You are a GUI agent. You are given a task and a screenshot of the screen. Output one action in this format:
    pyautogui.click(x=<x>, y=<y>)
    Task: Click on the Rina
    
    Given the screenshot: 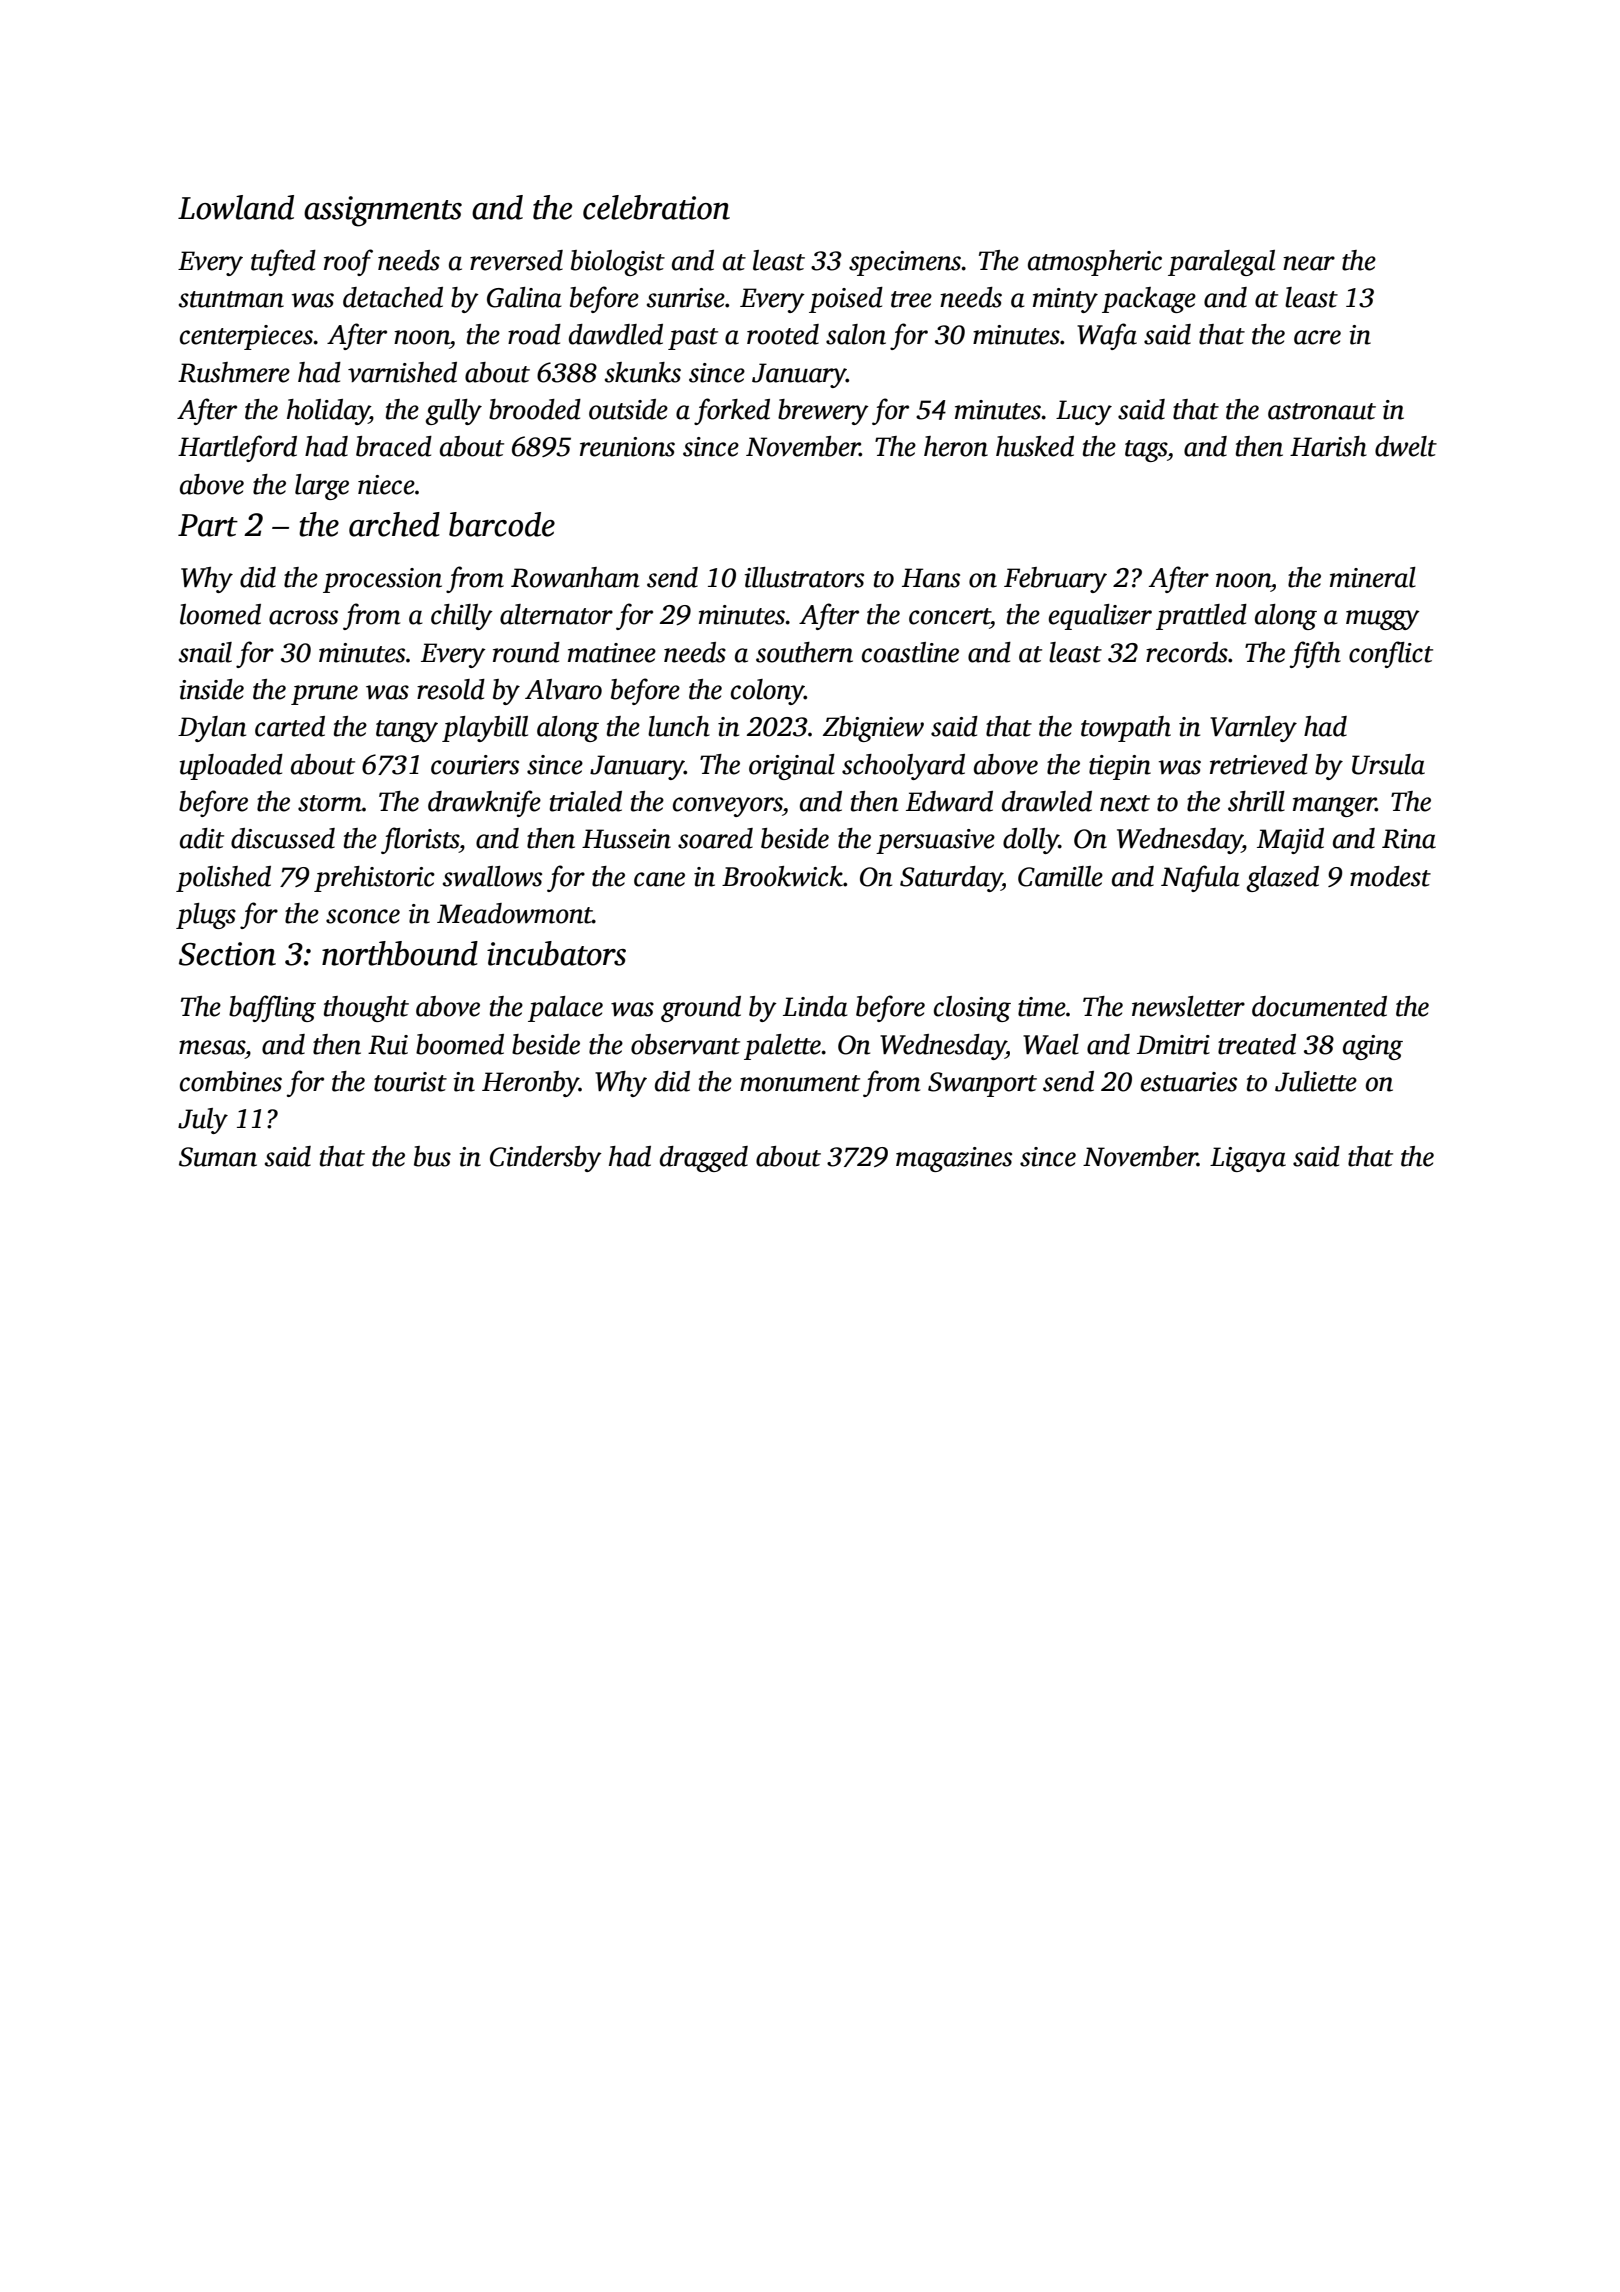 What is the action you would take?
    pyautogui.click(x=1409, y=839)
